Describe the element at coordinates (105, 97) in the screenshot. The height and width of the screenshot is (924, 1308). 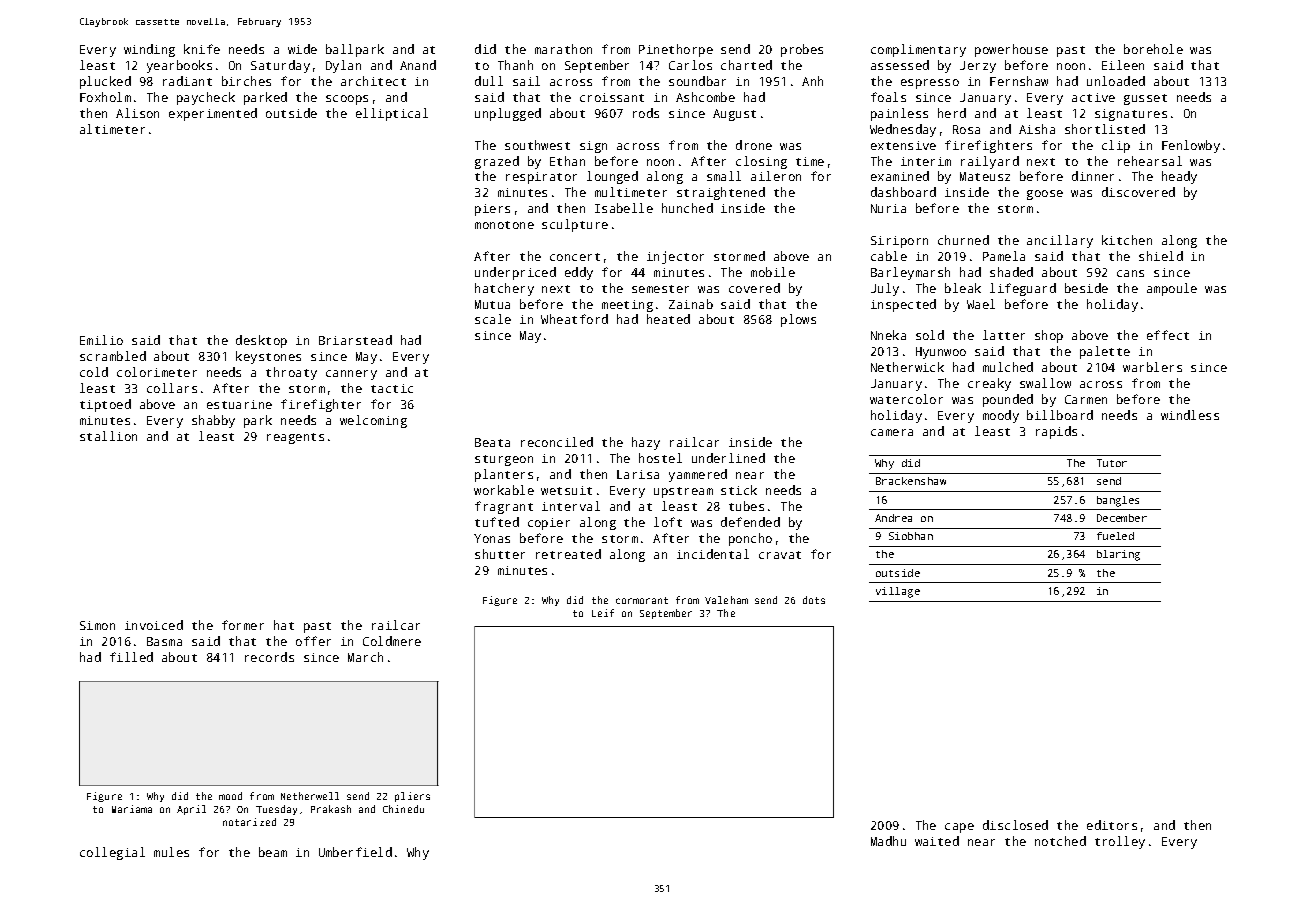
I see `Foxholm` at that location.
